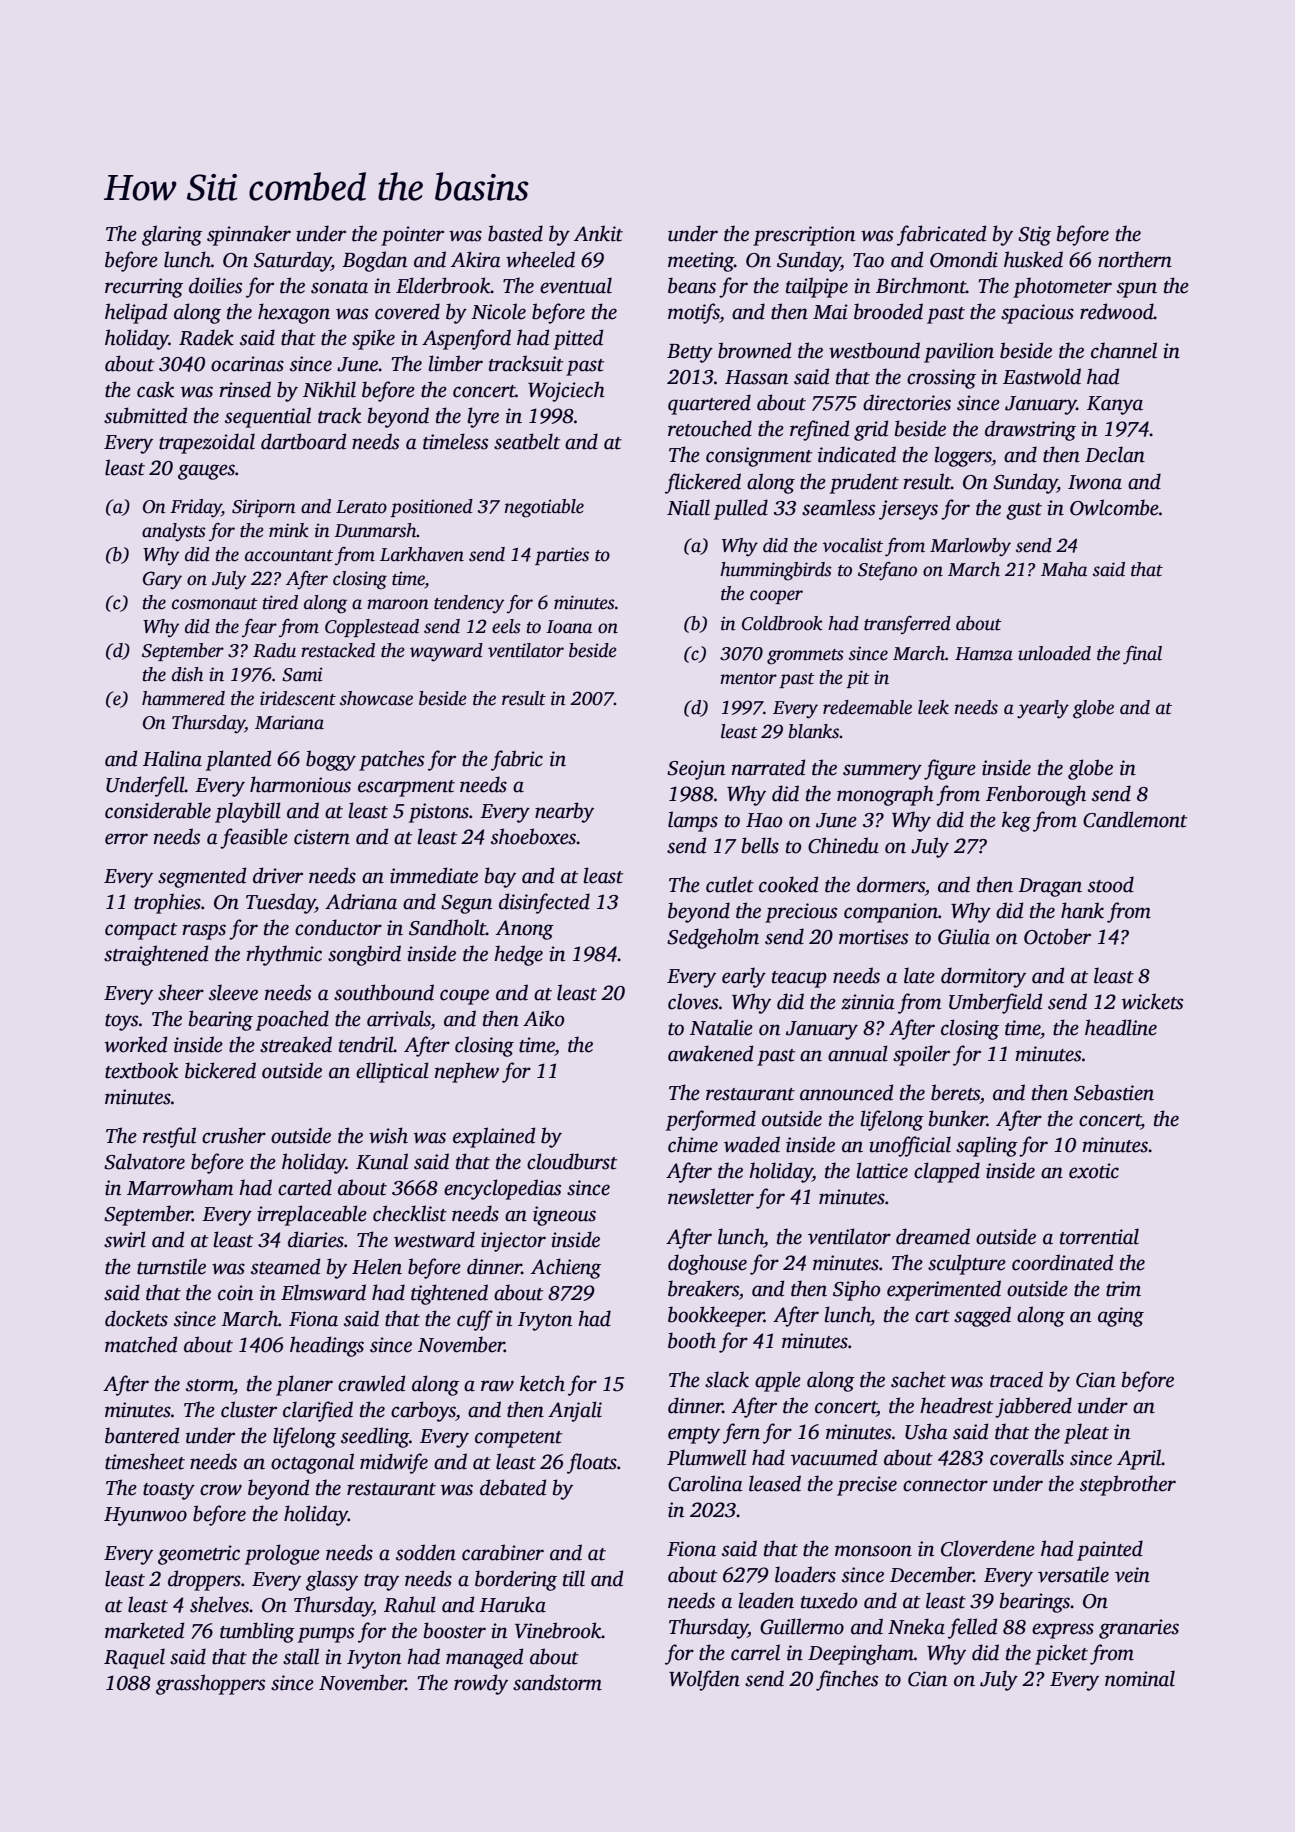 This screenshot has height=1832, width=1295. I want to click on bordering, so click(516, 1580).
